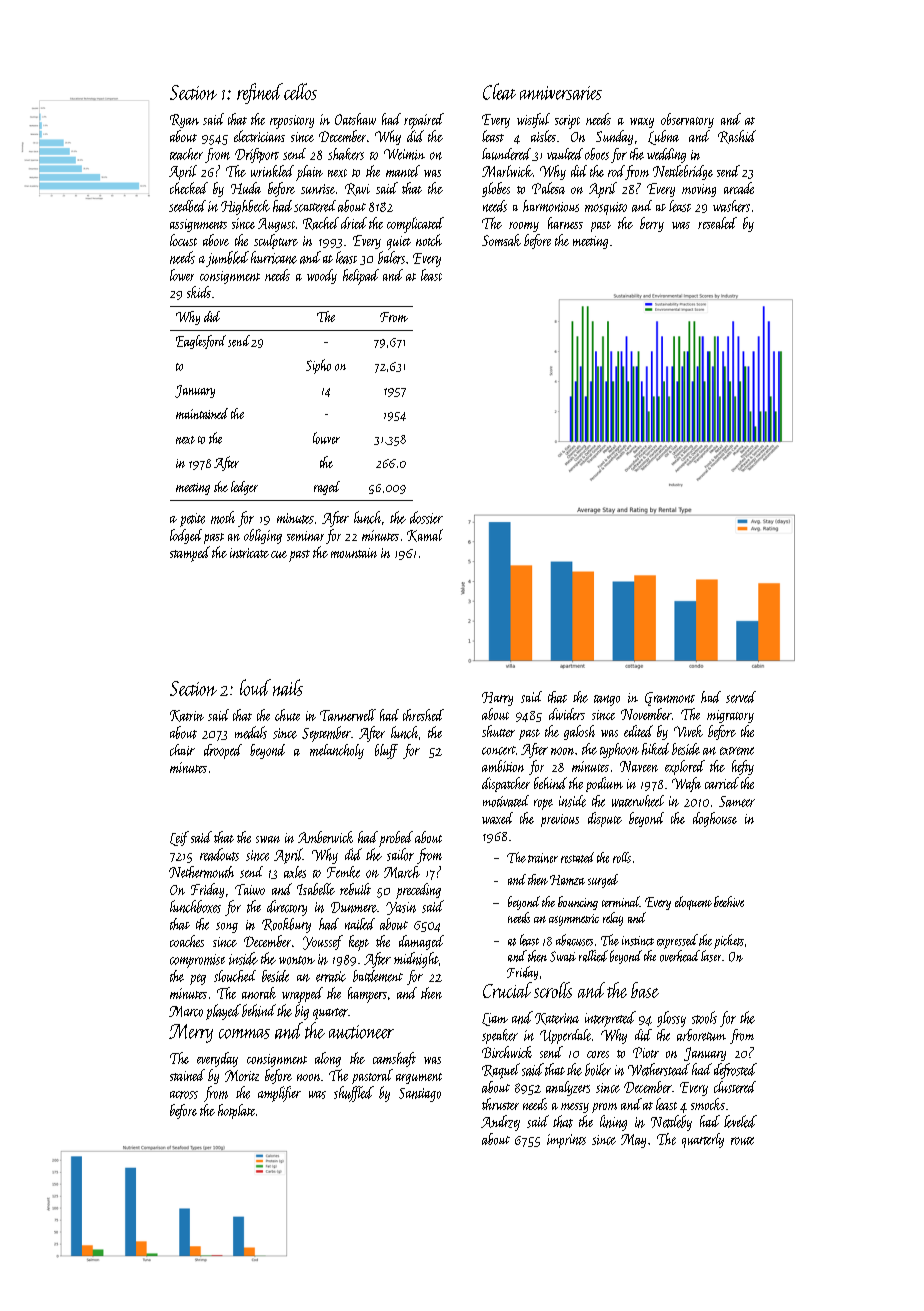 This image has width=924, height=1311. I want to click on Somsak, so click(501, 240).
